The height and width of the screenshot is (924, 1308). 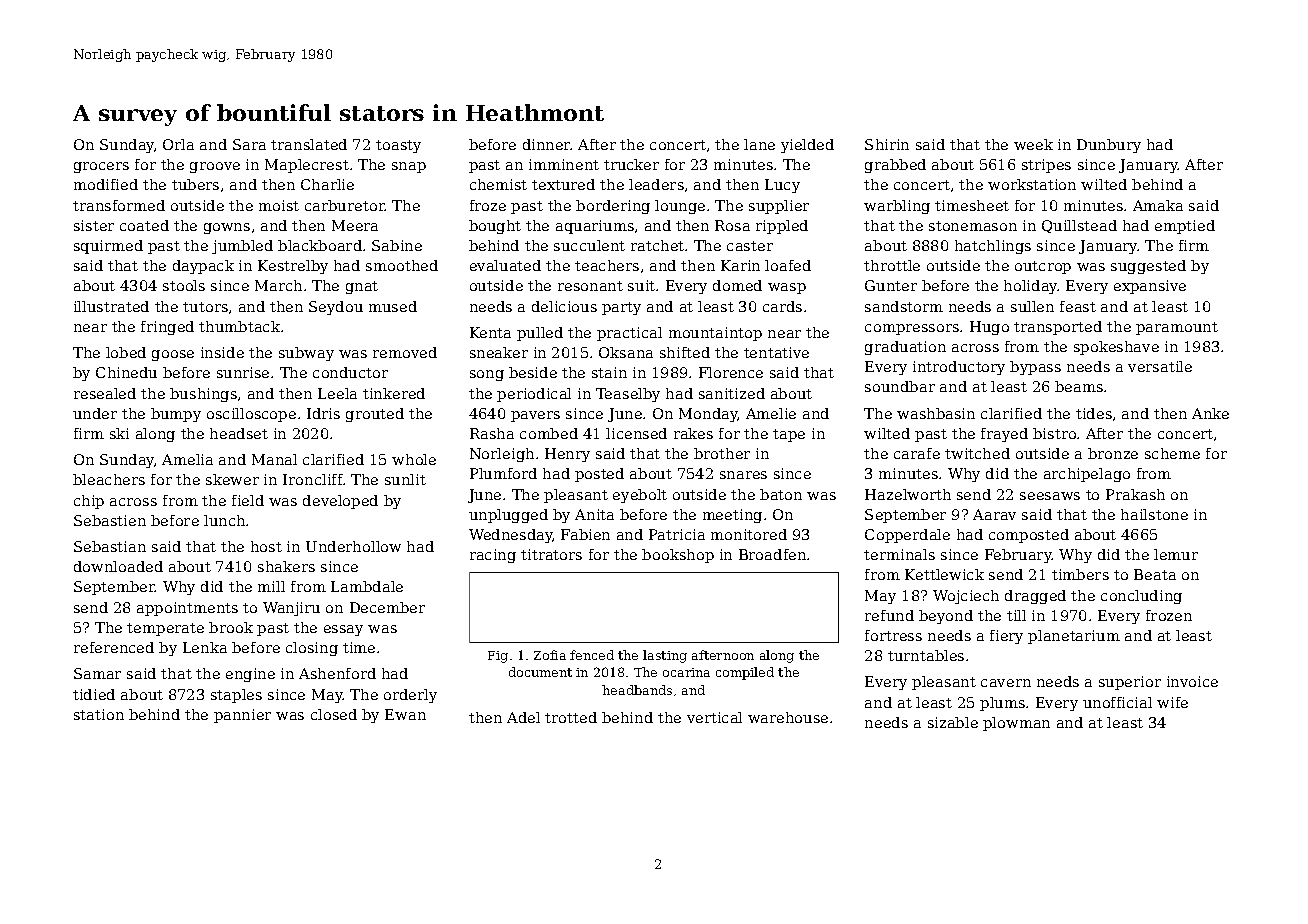 I want to click on Dunbury, so click(x=1109, y=146).
